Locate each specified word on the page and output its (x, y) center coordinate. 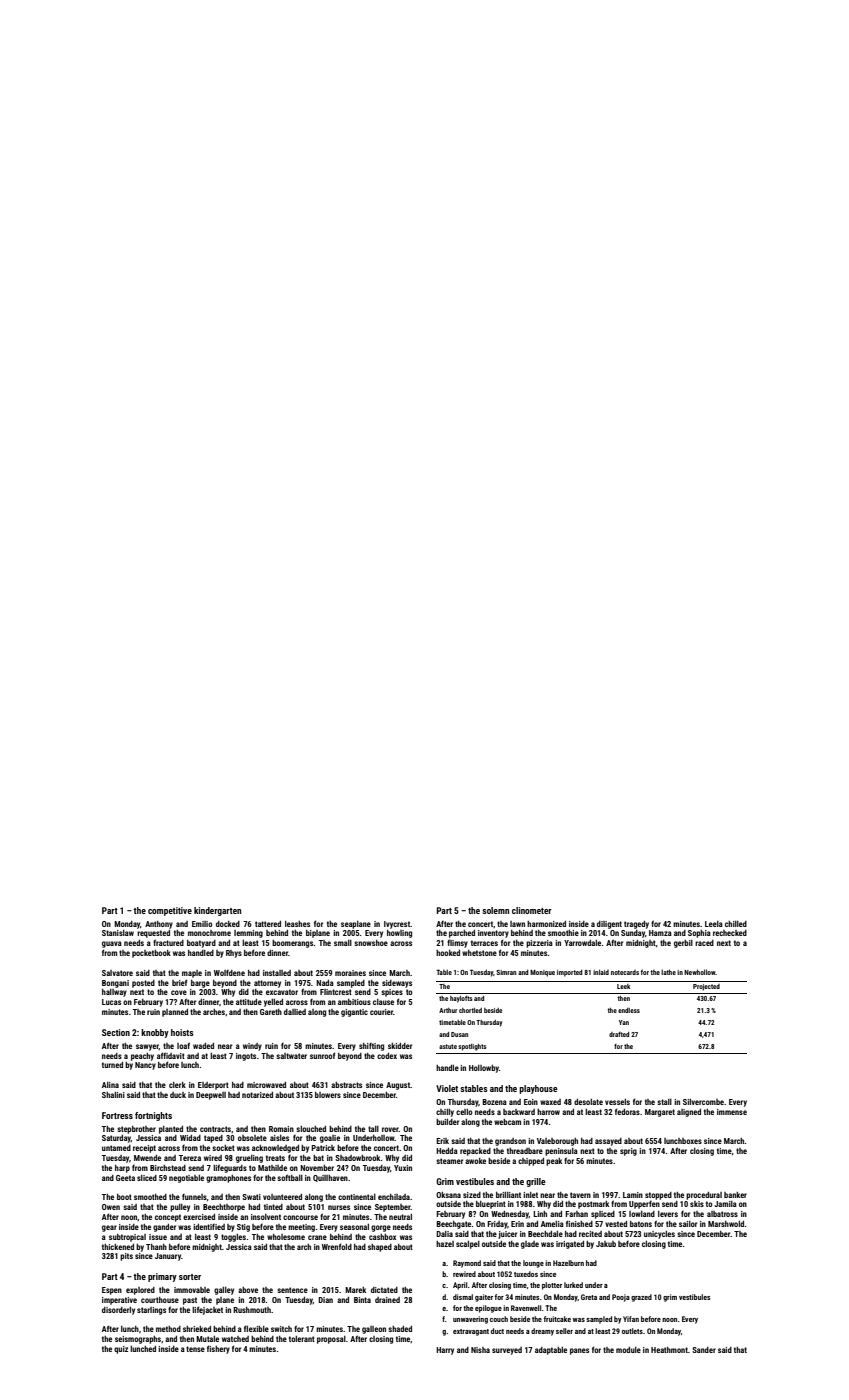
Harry (445, 1351)
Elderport (213, 1086)
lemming (248, 934)
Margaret (660, 1113)
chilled (736, 924)
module (628, 1350)
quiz (121, 1350)
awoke (475, 1161)
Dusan (459, 1034)
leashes (297, 924)
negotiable (186, 1179)
